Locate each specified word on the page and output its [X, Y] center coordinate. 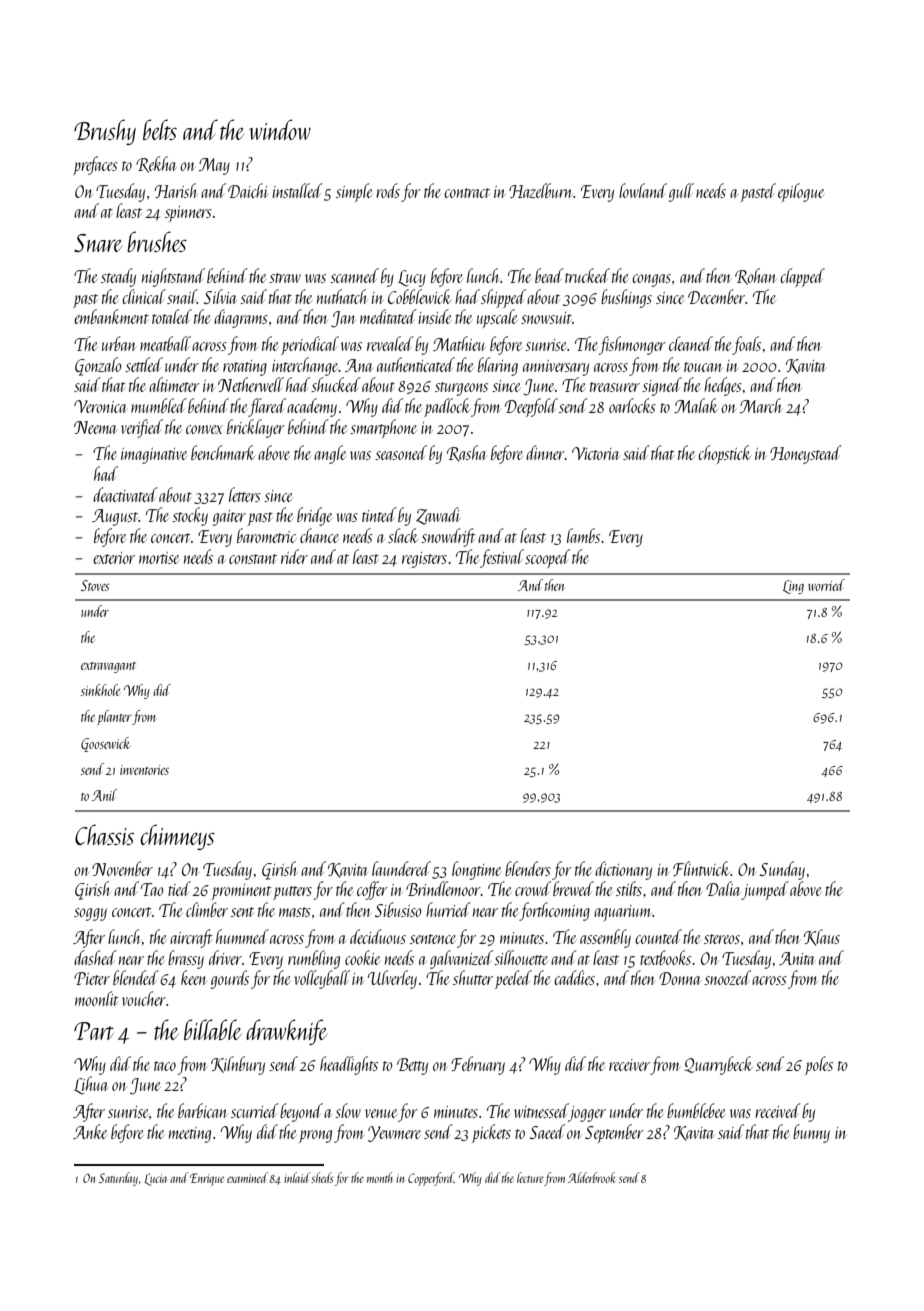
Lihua [91, 1085]
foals [746, 345]
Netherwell [251, 384]
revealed [390, 343]
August [115, 517]
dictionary [623, 870]
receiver [629, 1065]
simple [354, 192]
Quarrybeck [718, 1065]
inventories [144, 770]
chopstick [724, 454]
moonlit [97, 998]
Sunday [782, 870]
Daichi [248, 190]
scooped [547, 558]
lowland [643, 190]
